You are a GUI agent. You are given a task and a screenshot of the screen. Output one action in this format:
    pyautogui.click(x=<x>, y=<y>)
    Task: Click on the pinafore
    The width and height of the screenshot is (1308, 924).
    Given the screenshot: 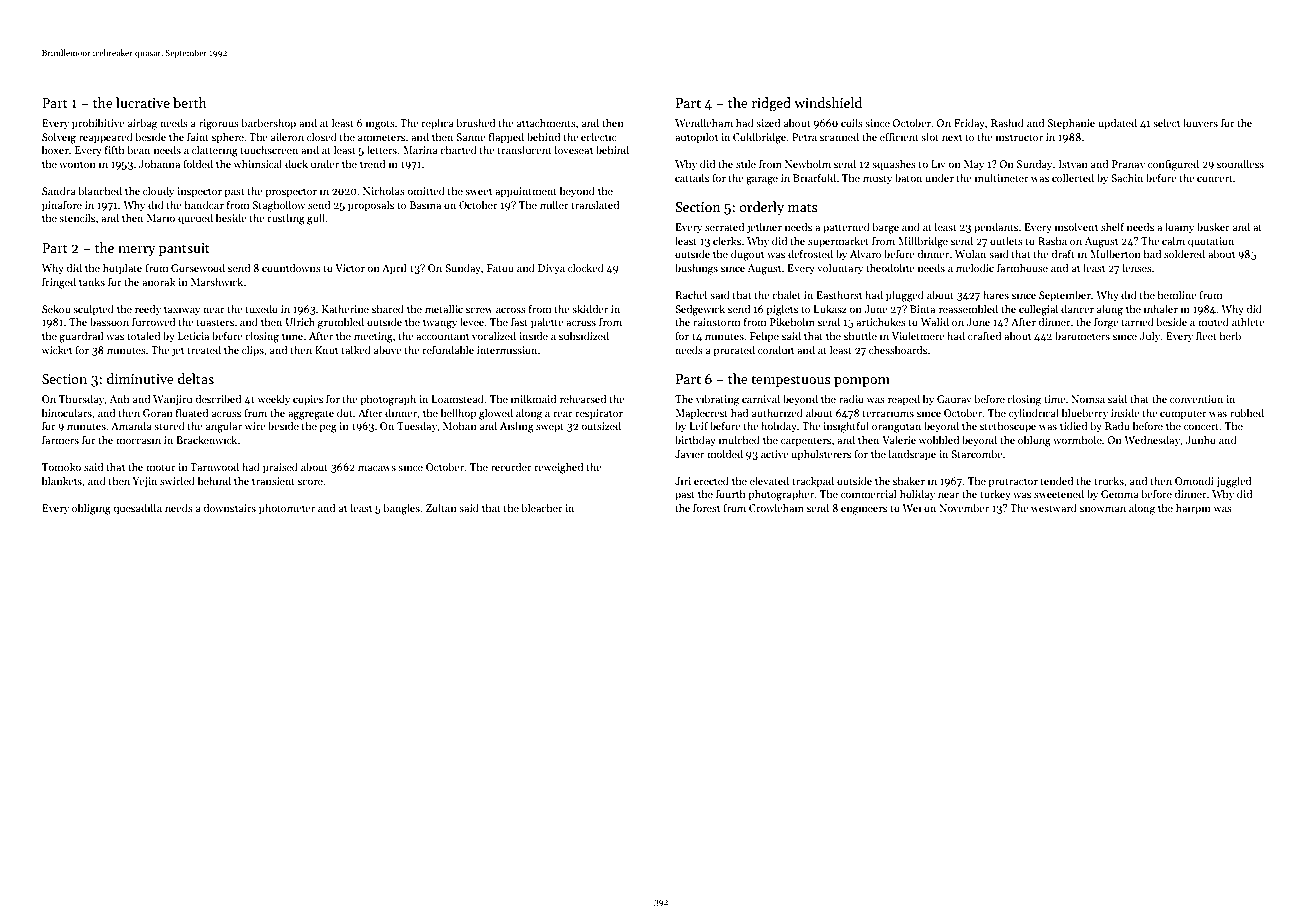 What is the action you would take?
    pyautogui.click(x=62, y=205)
